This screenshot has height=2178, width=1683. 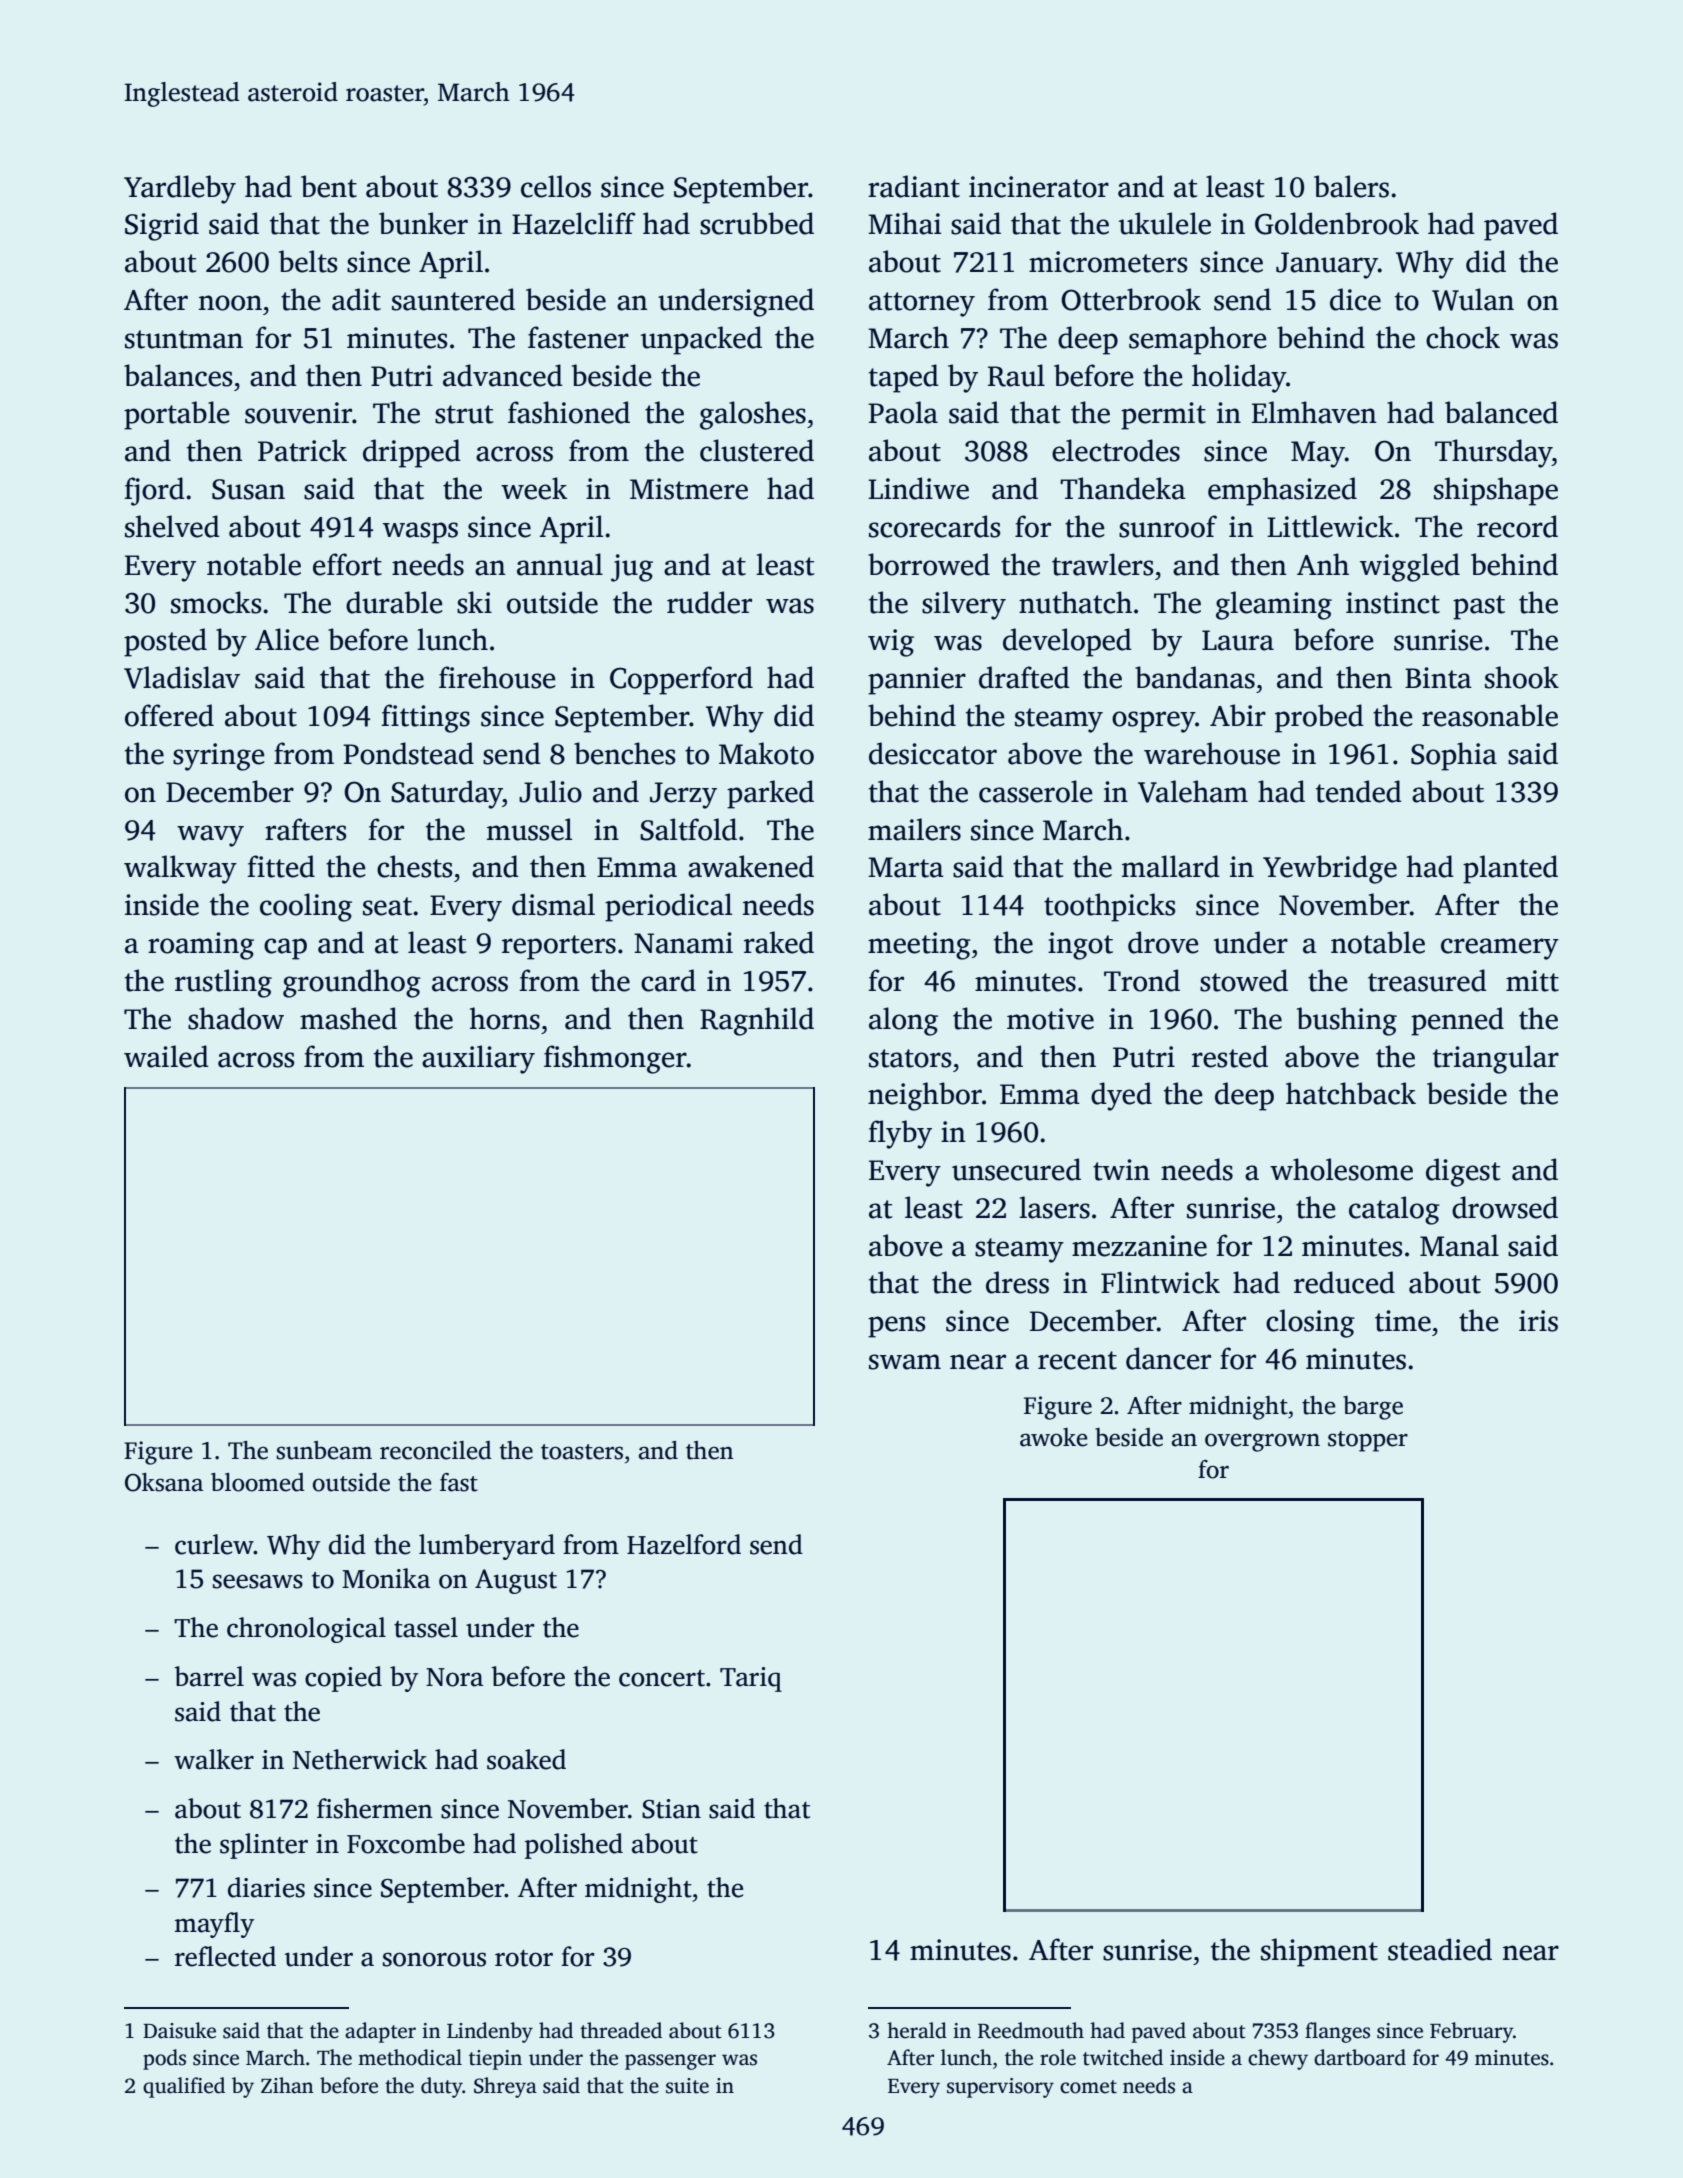 What do you see at coordinates (164, 1482) in the screenshot?
I see `Oksana` at bounding box center [164, 1482].
